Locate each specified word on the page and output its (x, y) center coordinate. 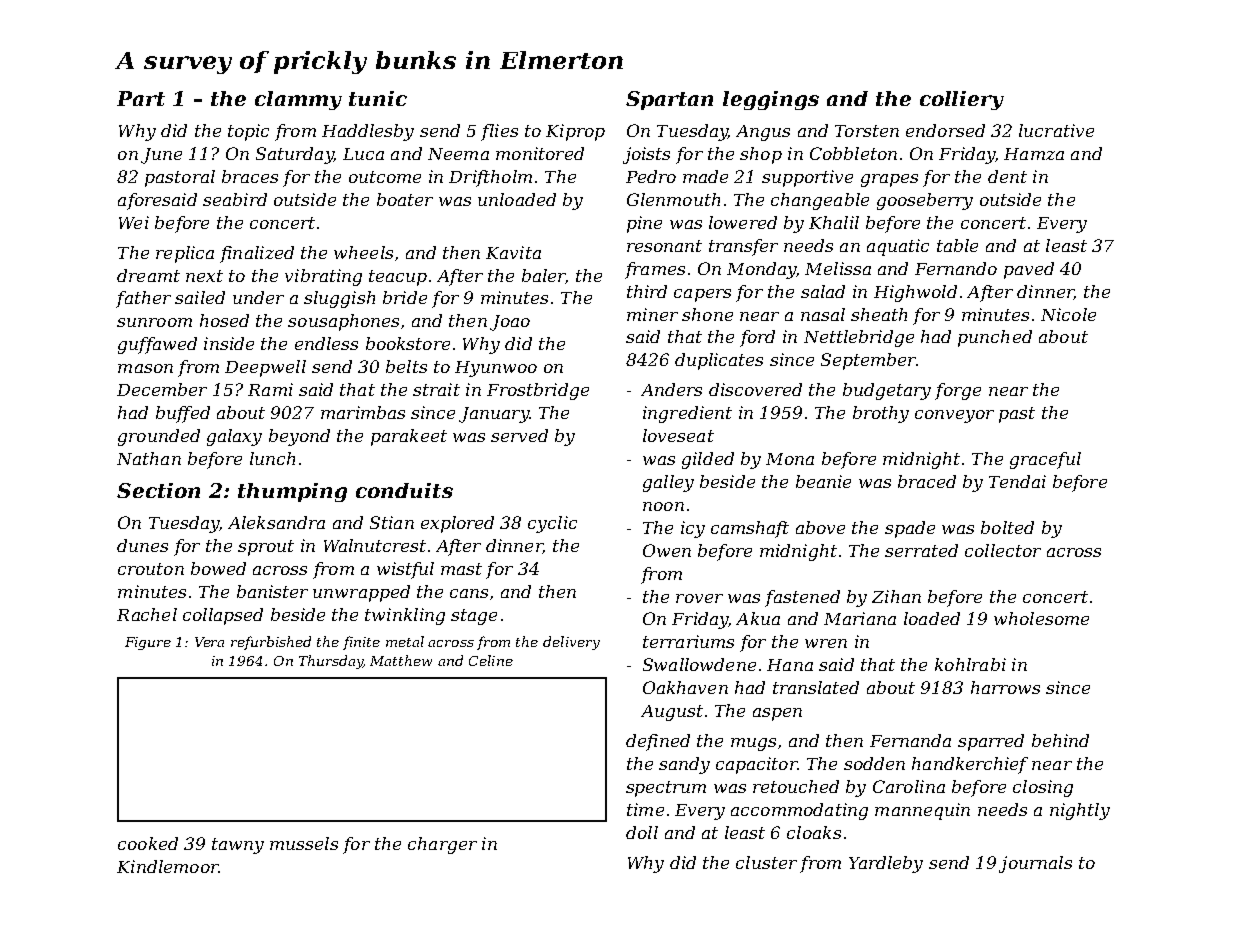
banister (272, 591)
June (161, 156)
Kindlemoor (167, 866)
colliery (962, 100)
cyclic (552, 524)
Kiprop (575, 132)
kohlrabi (970, 664)
